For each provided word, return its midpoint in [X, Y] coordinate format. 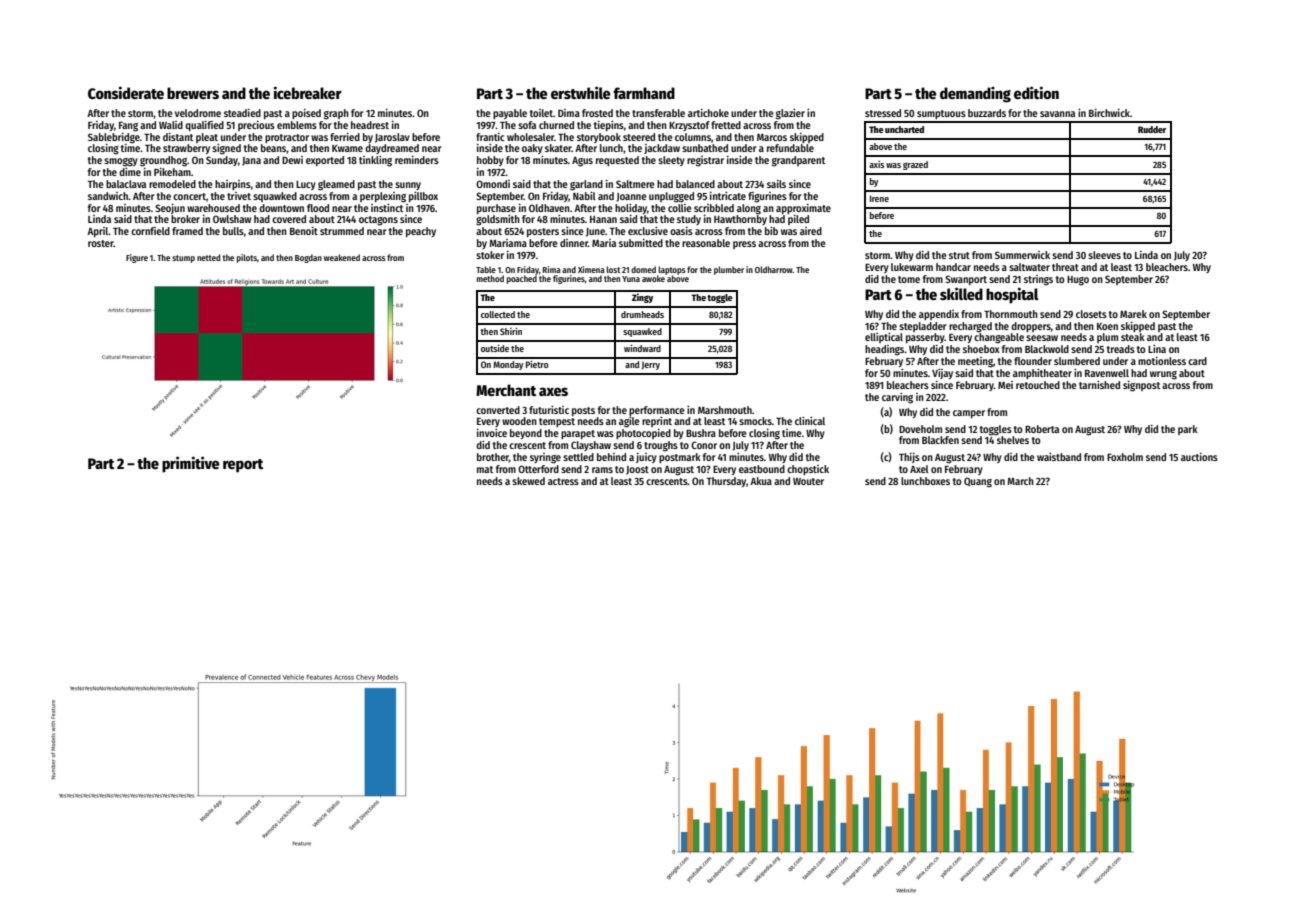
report [243, 466]
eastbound [762, 469]
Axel [919, 469]
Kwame [347, 148]
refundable [790, 148]
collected [498, 314]
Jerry [651, 365]
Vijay [942, 374]
